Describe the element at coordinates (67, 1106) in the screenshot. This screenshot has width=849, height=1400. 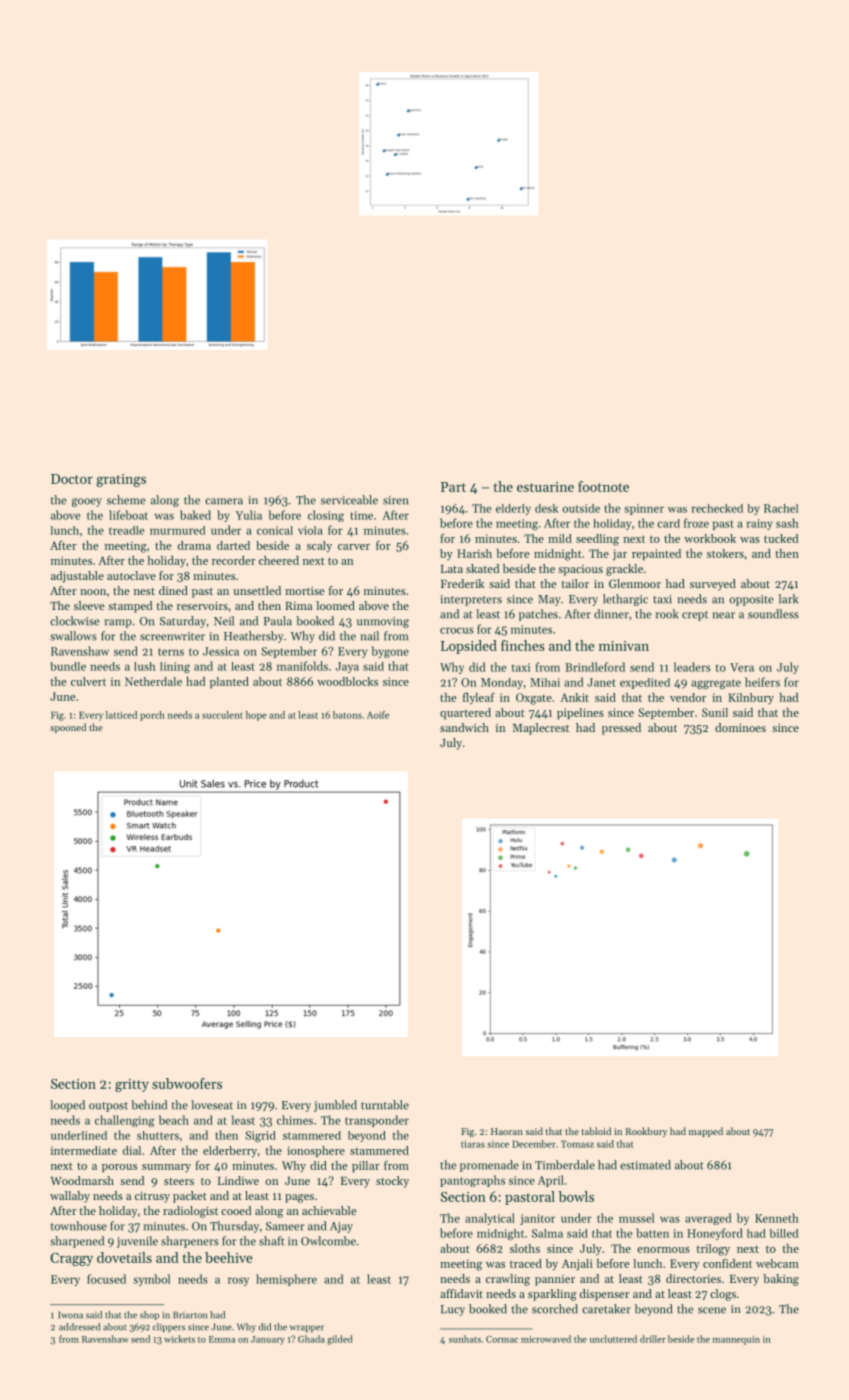
I see `looped` at that location.
